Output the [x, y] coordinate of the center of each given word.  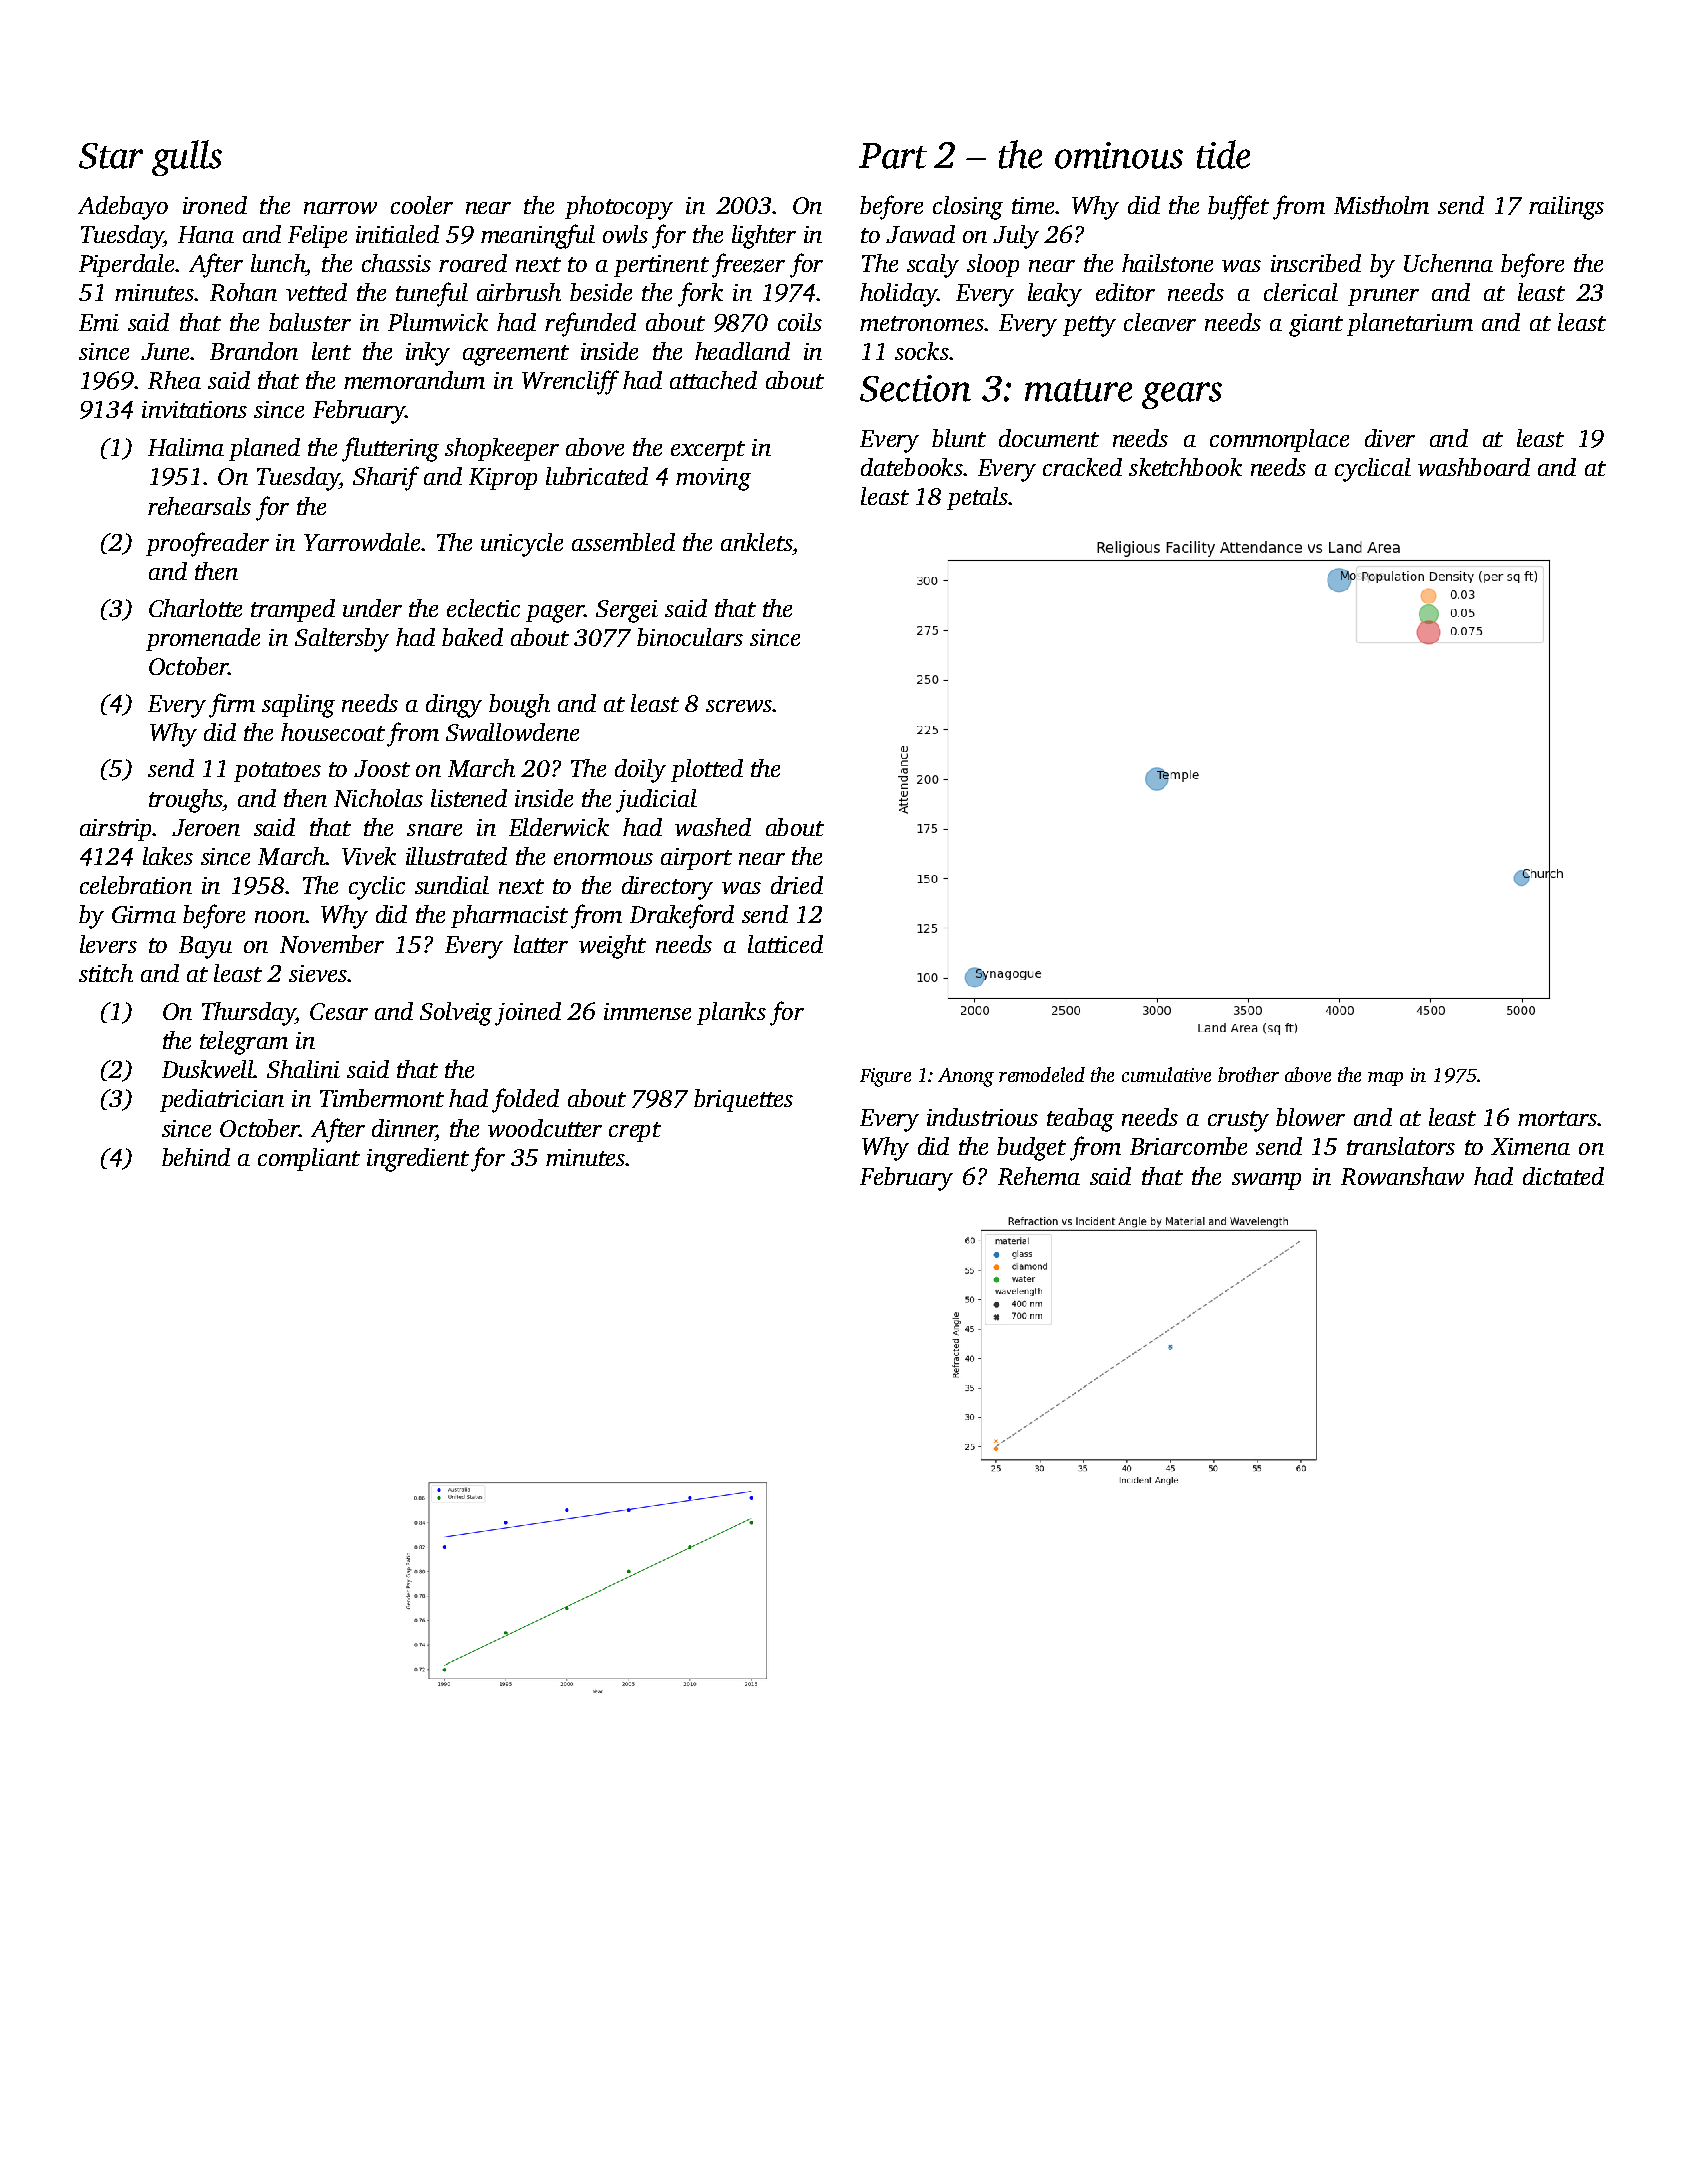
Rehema [1039, 1176]
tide [1223, 154]
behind [196, 1157]
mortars [1557, 1118]
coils [800, 322]
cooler [422, 205]
